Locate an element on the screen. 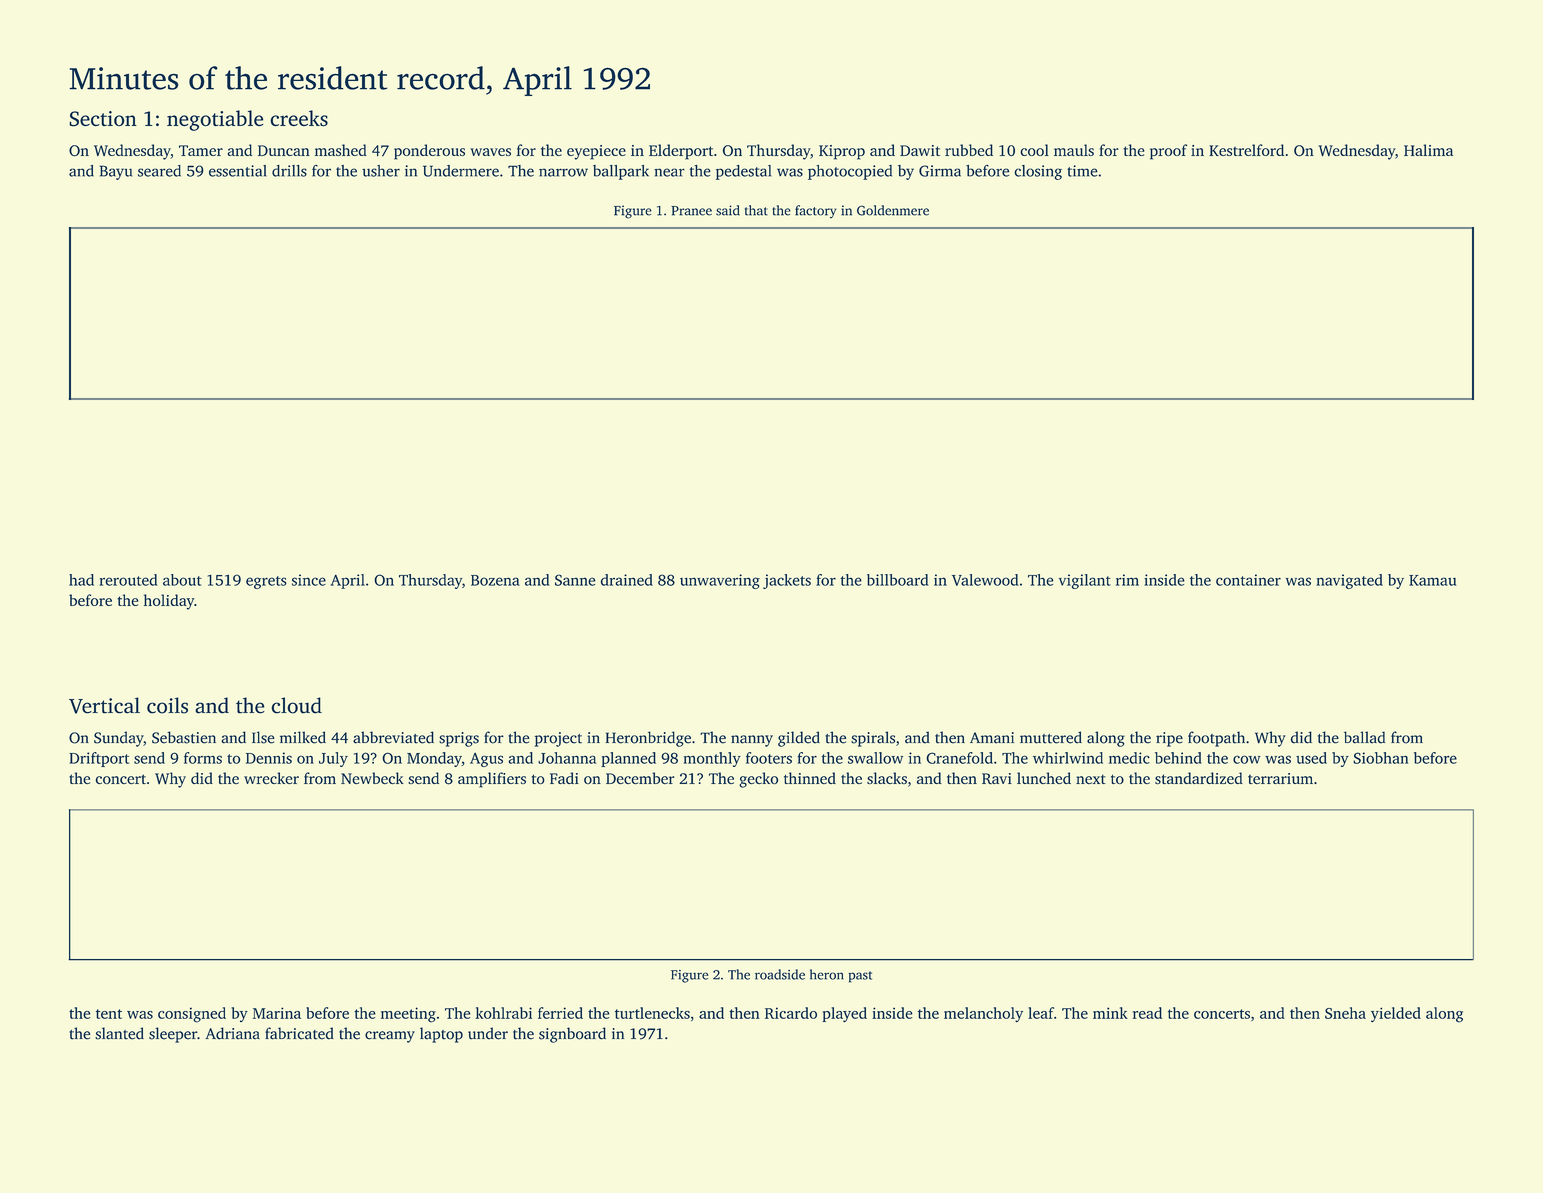  Siobhan is located at coordinates (1380, 758).
